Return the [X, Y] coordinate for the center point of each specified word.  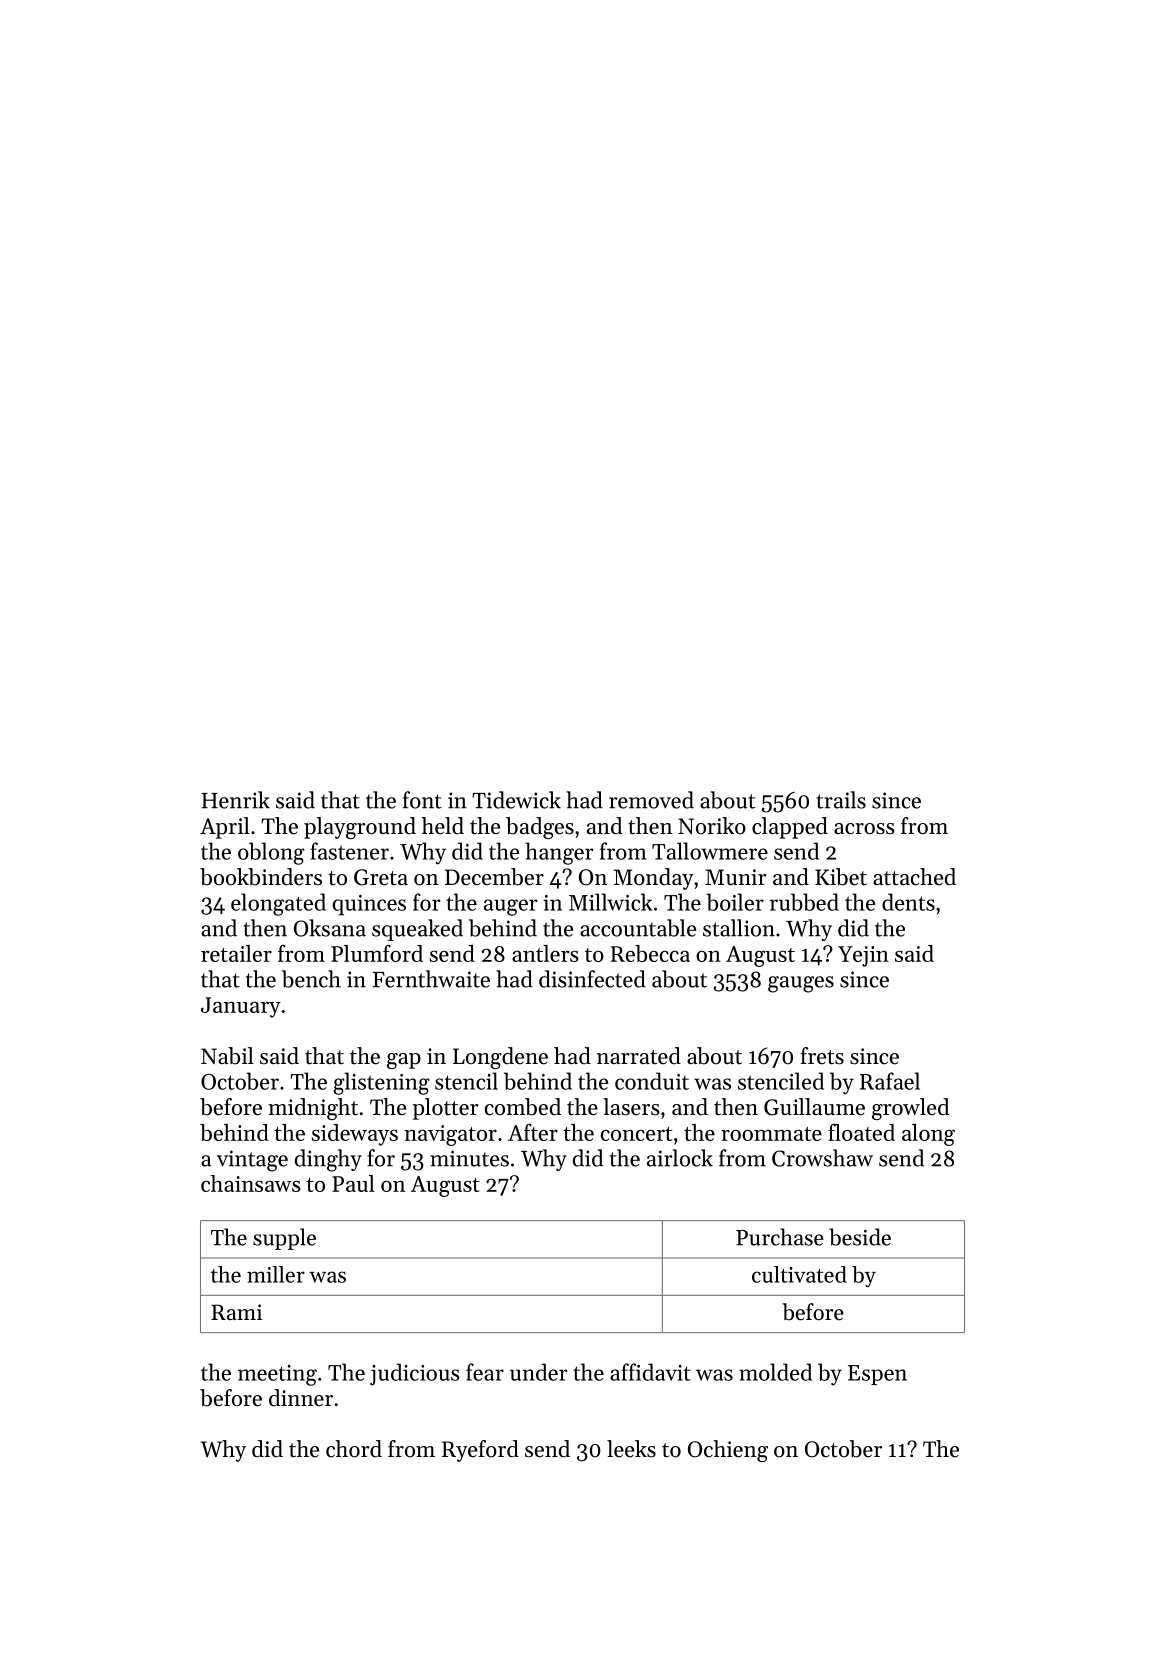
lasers [631, 1107]
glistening [381, 1083]
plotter [446, 1109]
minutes [469, 1158]
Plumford [377, 953]
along [928, 1135]
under [539, 1372]
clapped [790, 828]
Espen [877, 1375]
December [494, 877]
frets [822, 1056]
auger [511, 907]
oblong [271, 853]
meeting [277, 1375]
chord [354, 1449]
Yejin [863, 956]
